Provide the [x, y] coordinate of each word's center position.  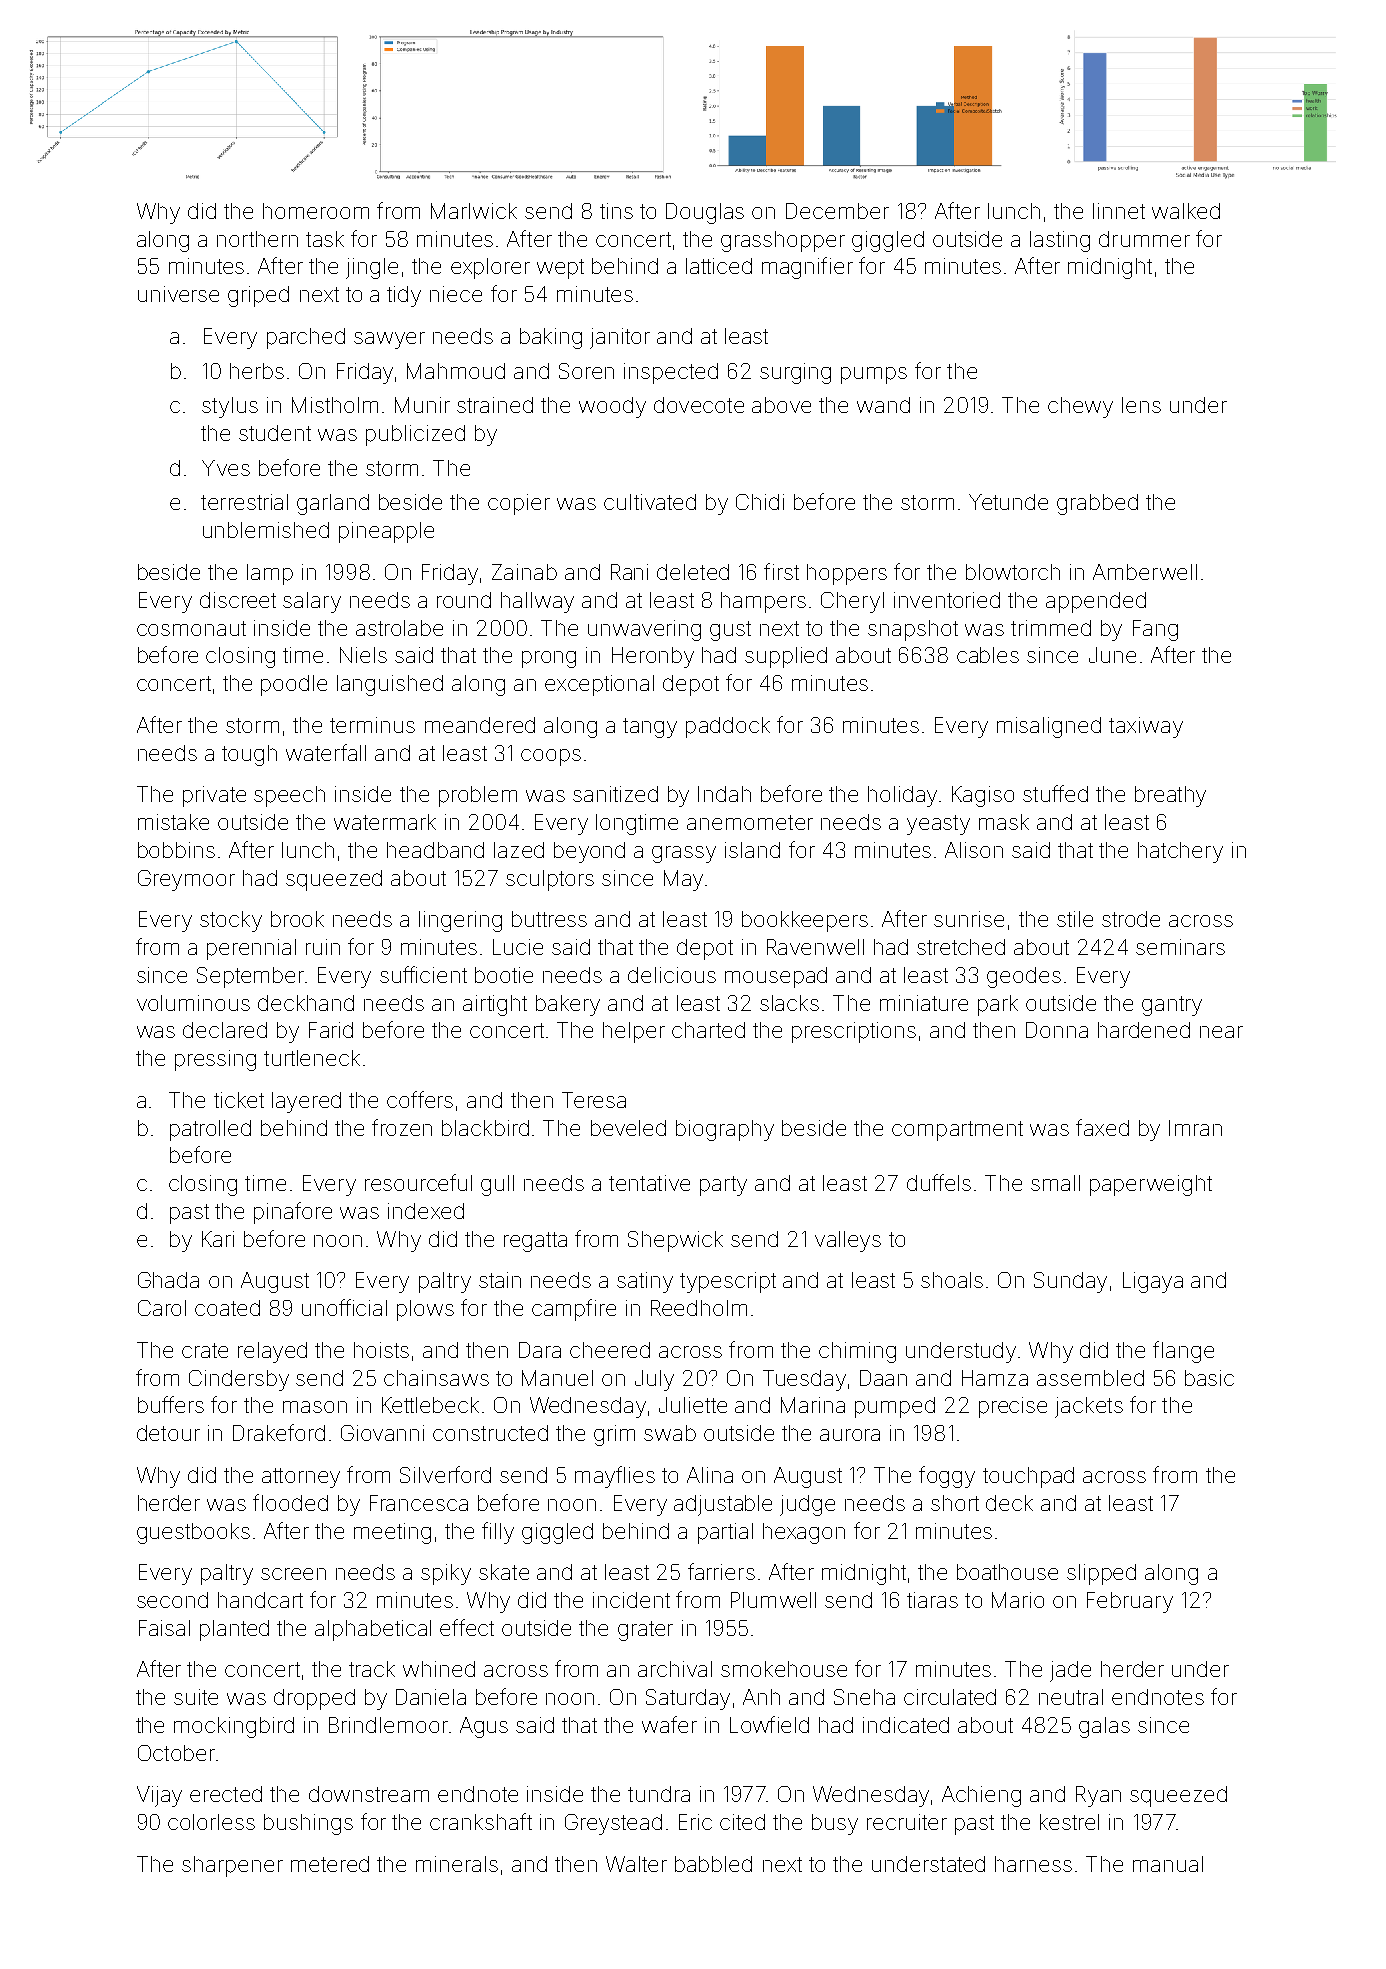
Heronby [653, 657]
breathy [1170, 796]
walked [1186, 211]
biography [725, 1130]
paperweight [1151, 1185]
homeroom [316, 211]
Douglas [705, 213]
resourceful [418, 1182]
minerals [457, 1864]
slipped [1101, 1574]
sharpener [232, 1866]
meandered [480, 725]
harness [1033, 1864]
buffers [171, 1404]
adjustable [723, 1505]
